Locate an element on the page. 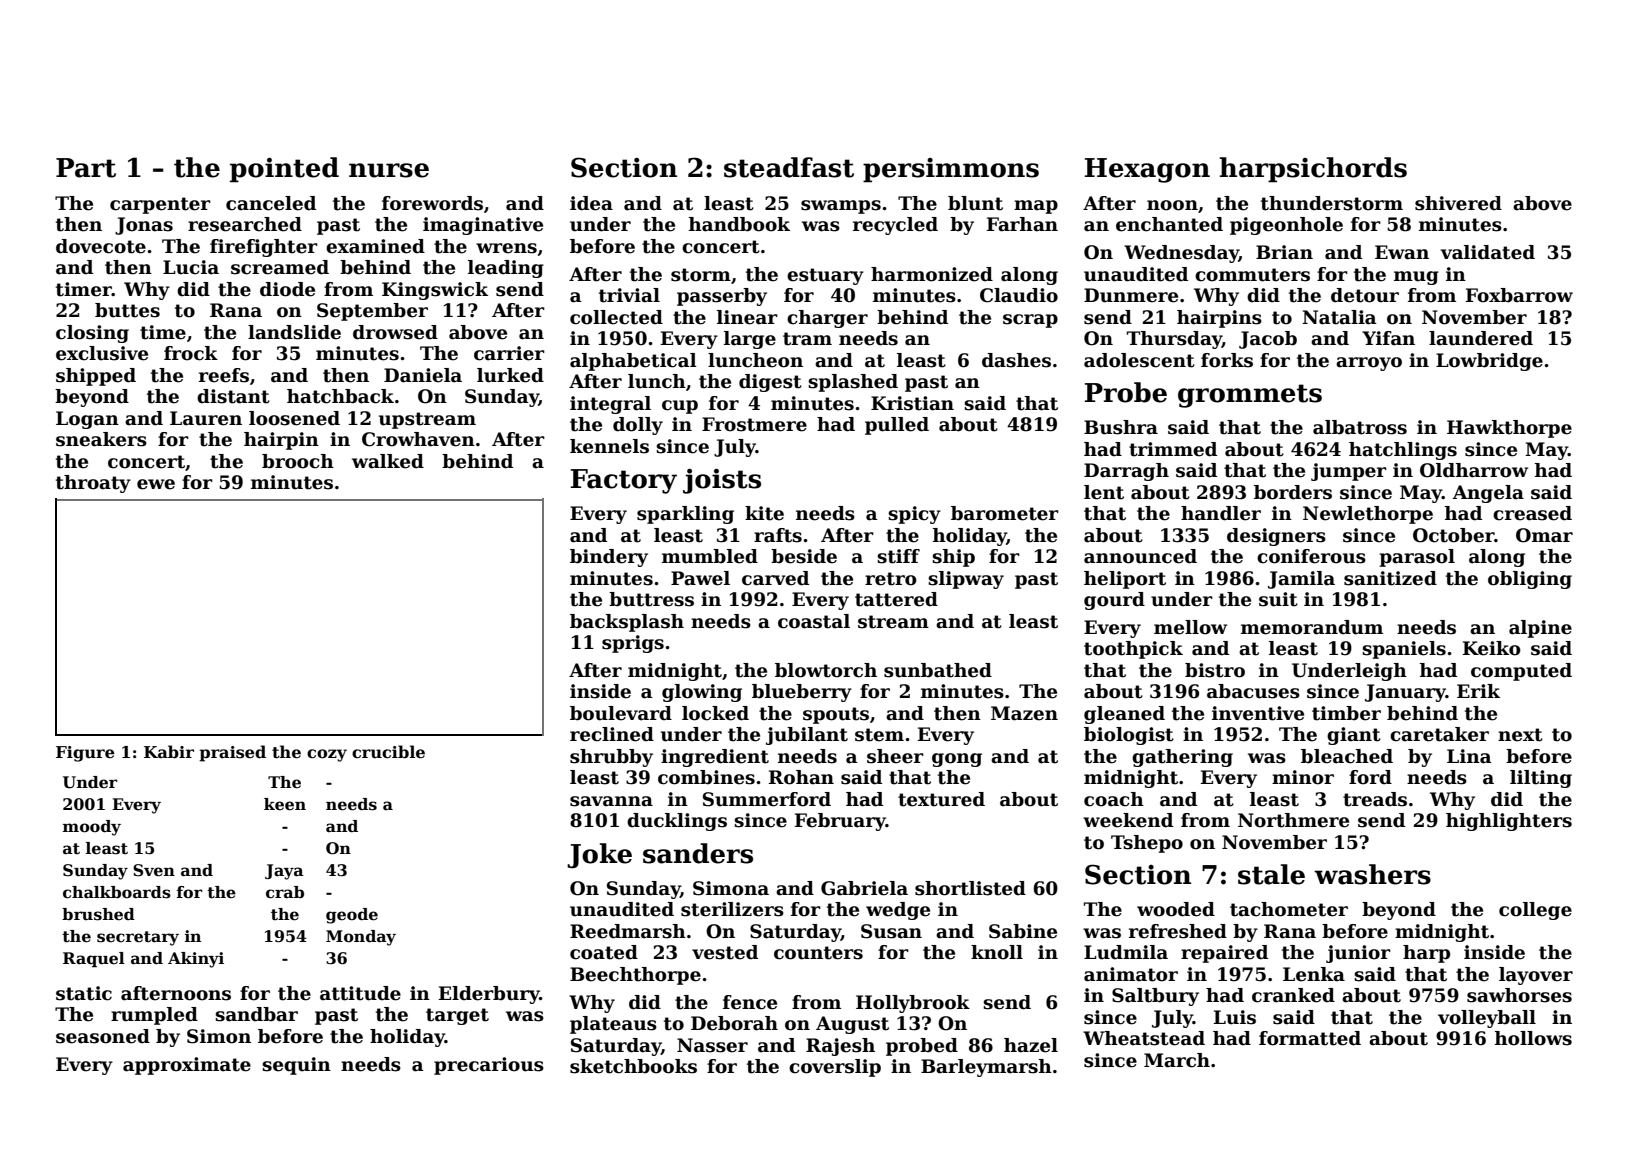  Hexagon is located at coordinates (1147, 170).
